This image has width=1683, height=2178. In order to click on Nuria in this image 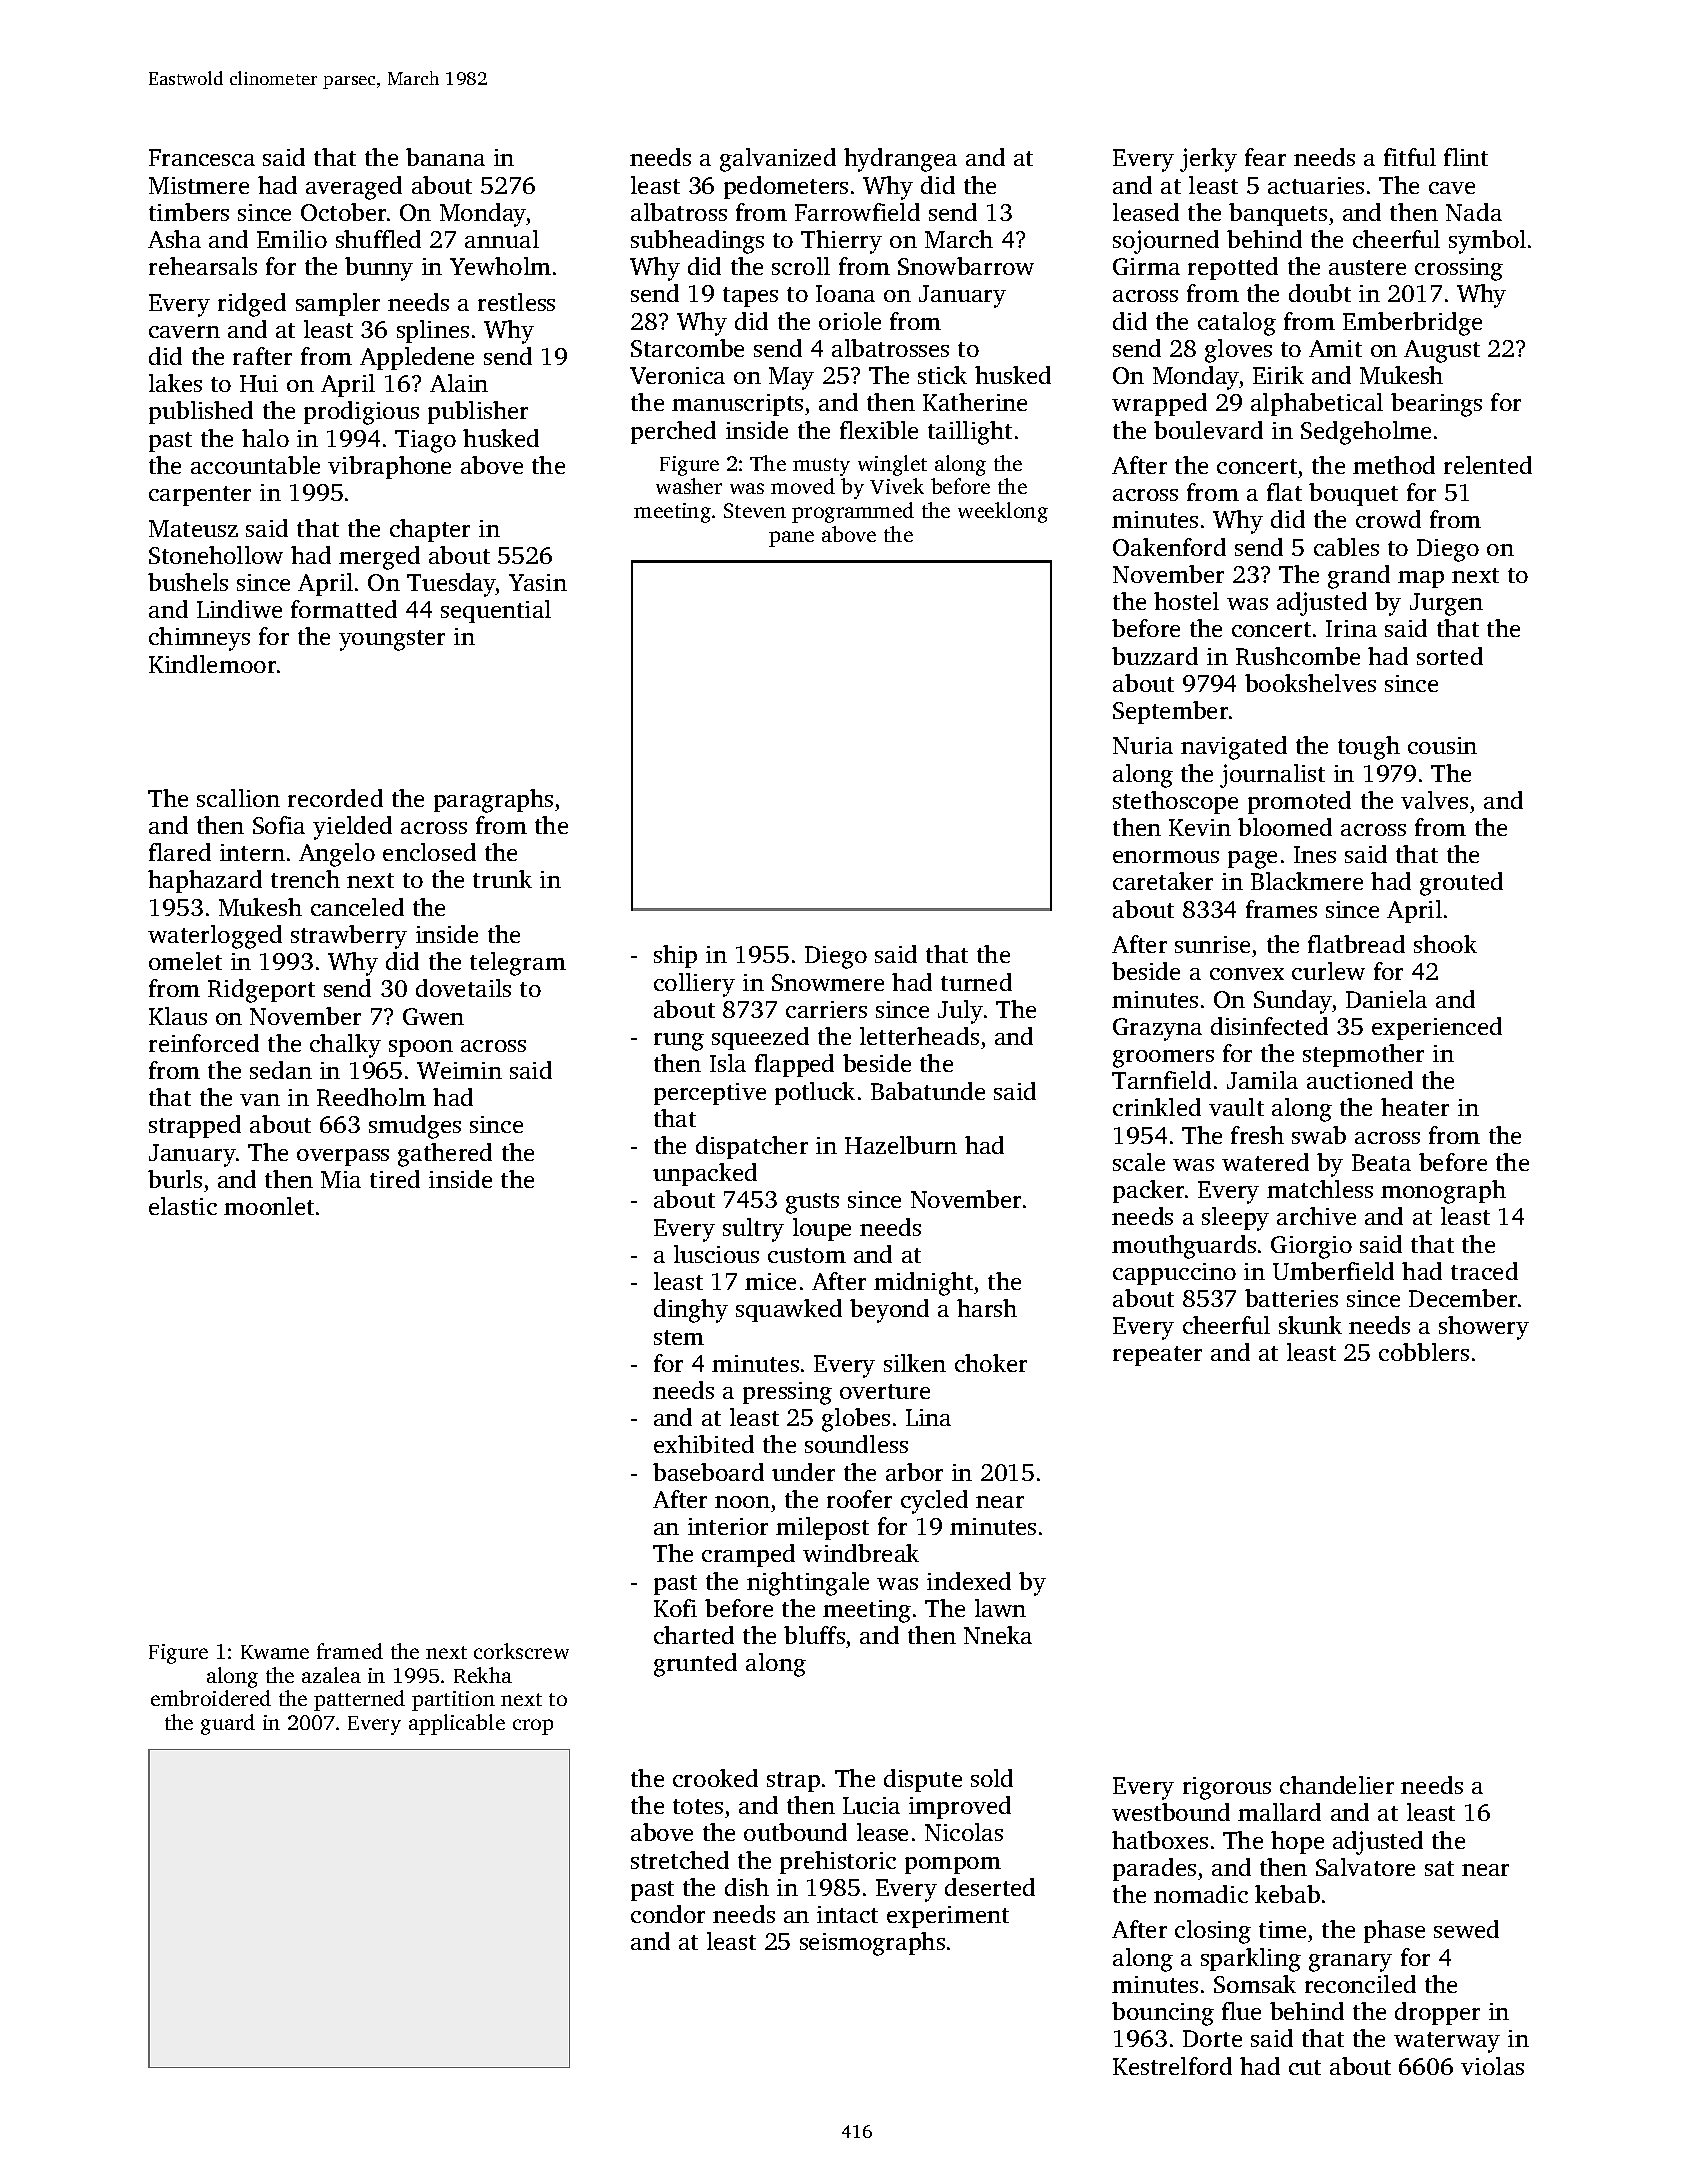, I will do `click(1143, 745)`.
